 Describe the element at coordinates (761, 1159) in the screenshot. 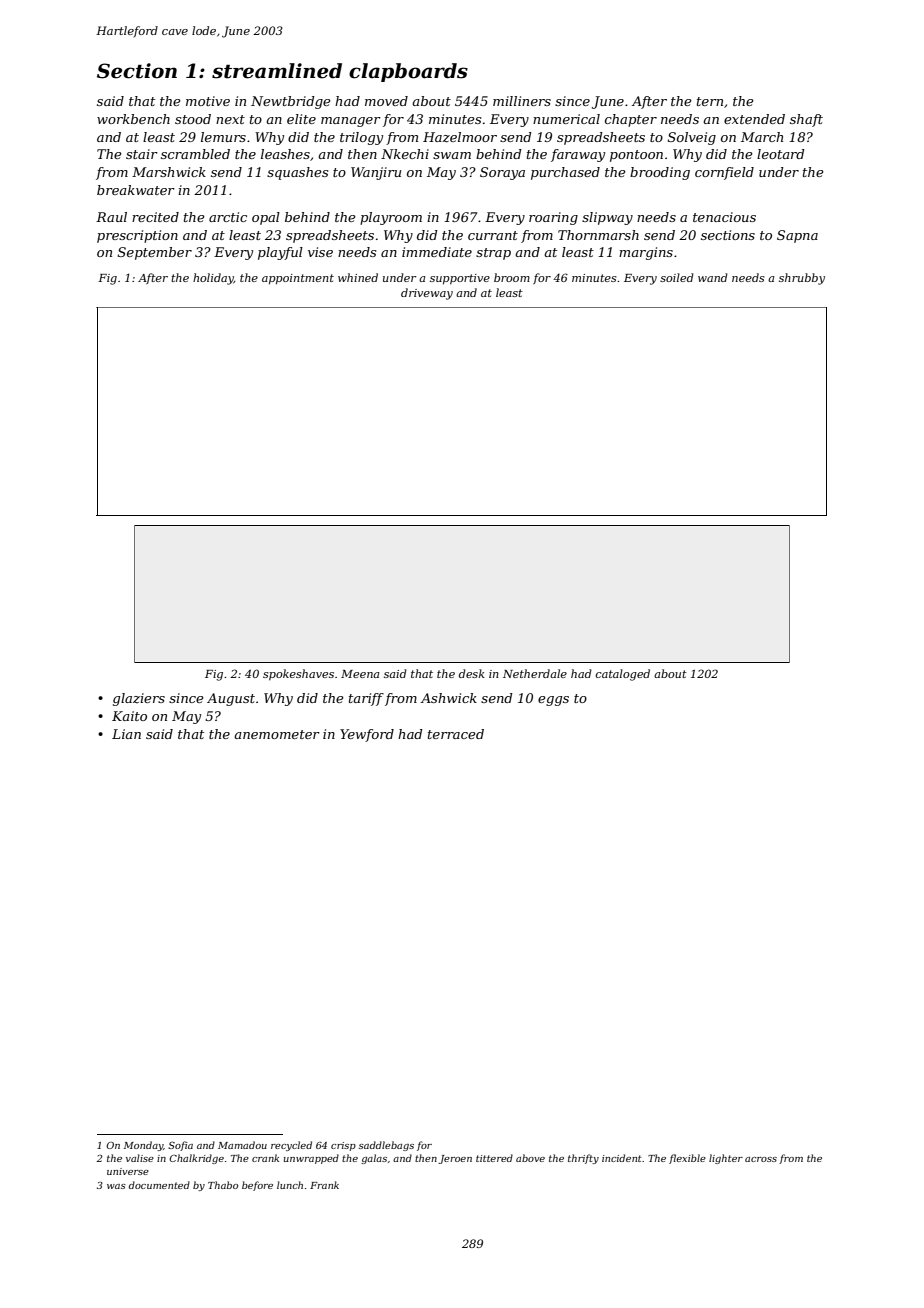

I see `across` at that location.
